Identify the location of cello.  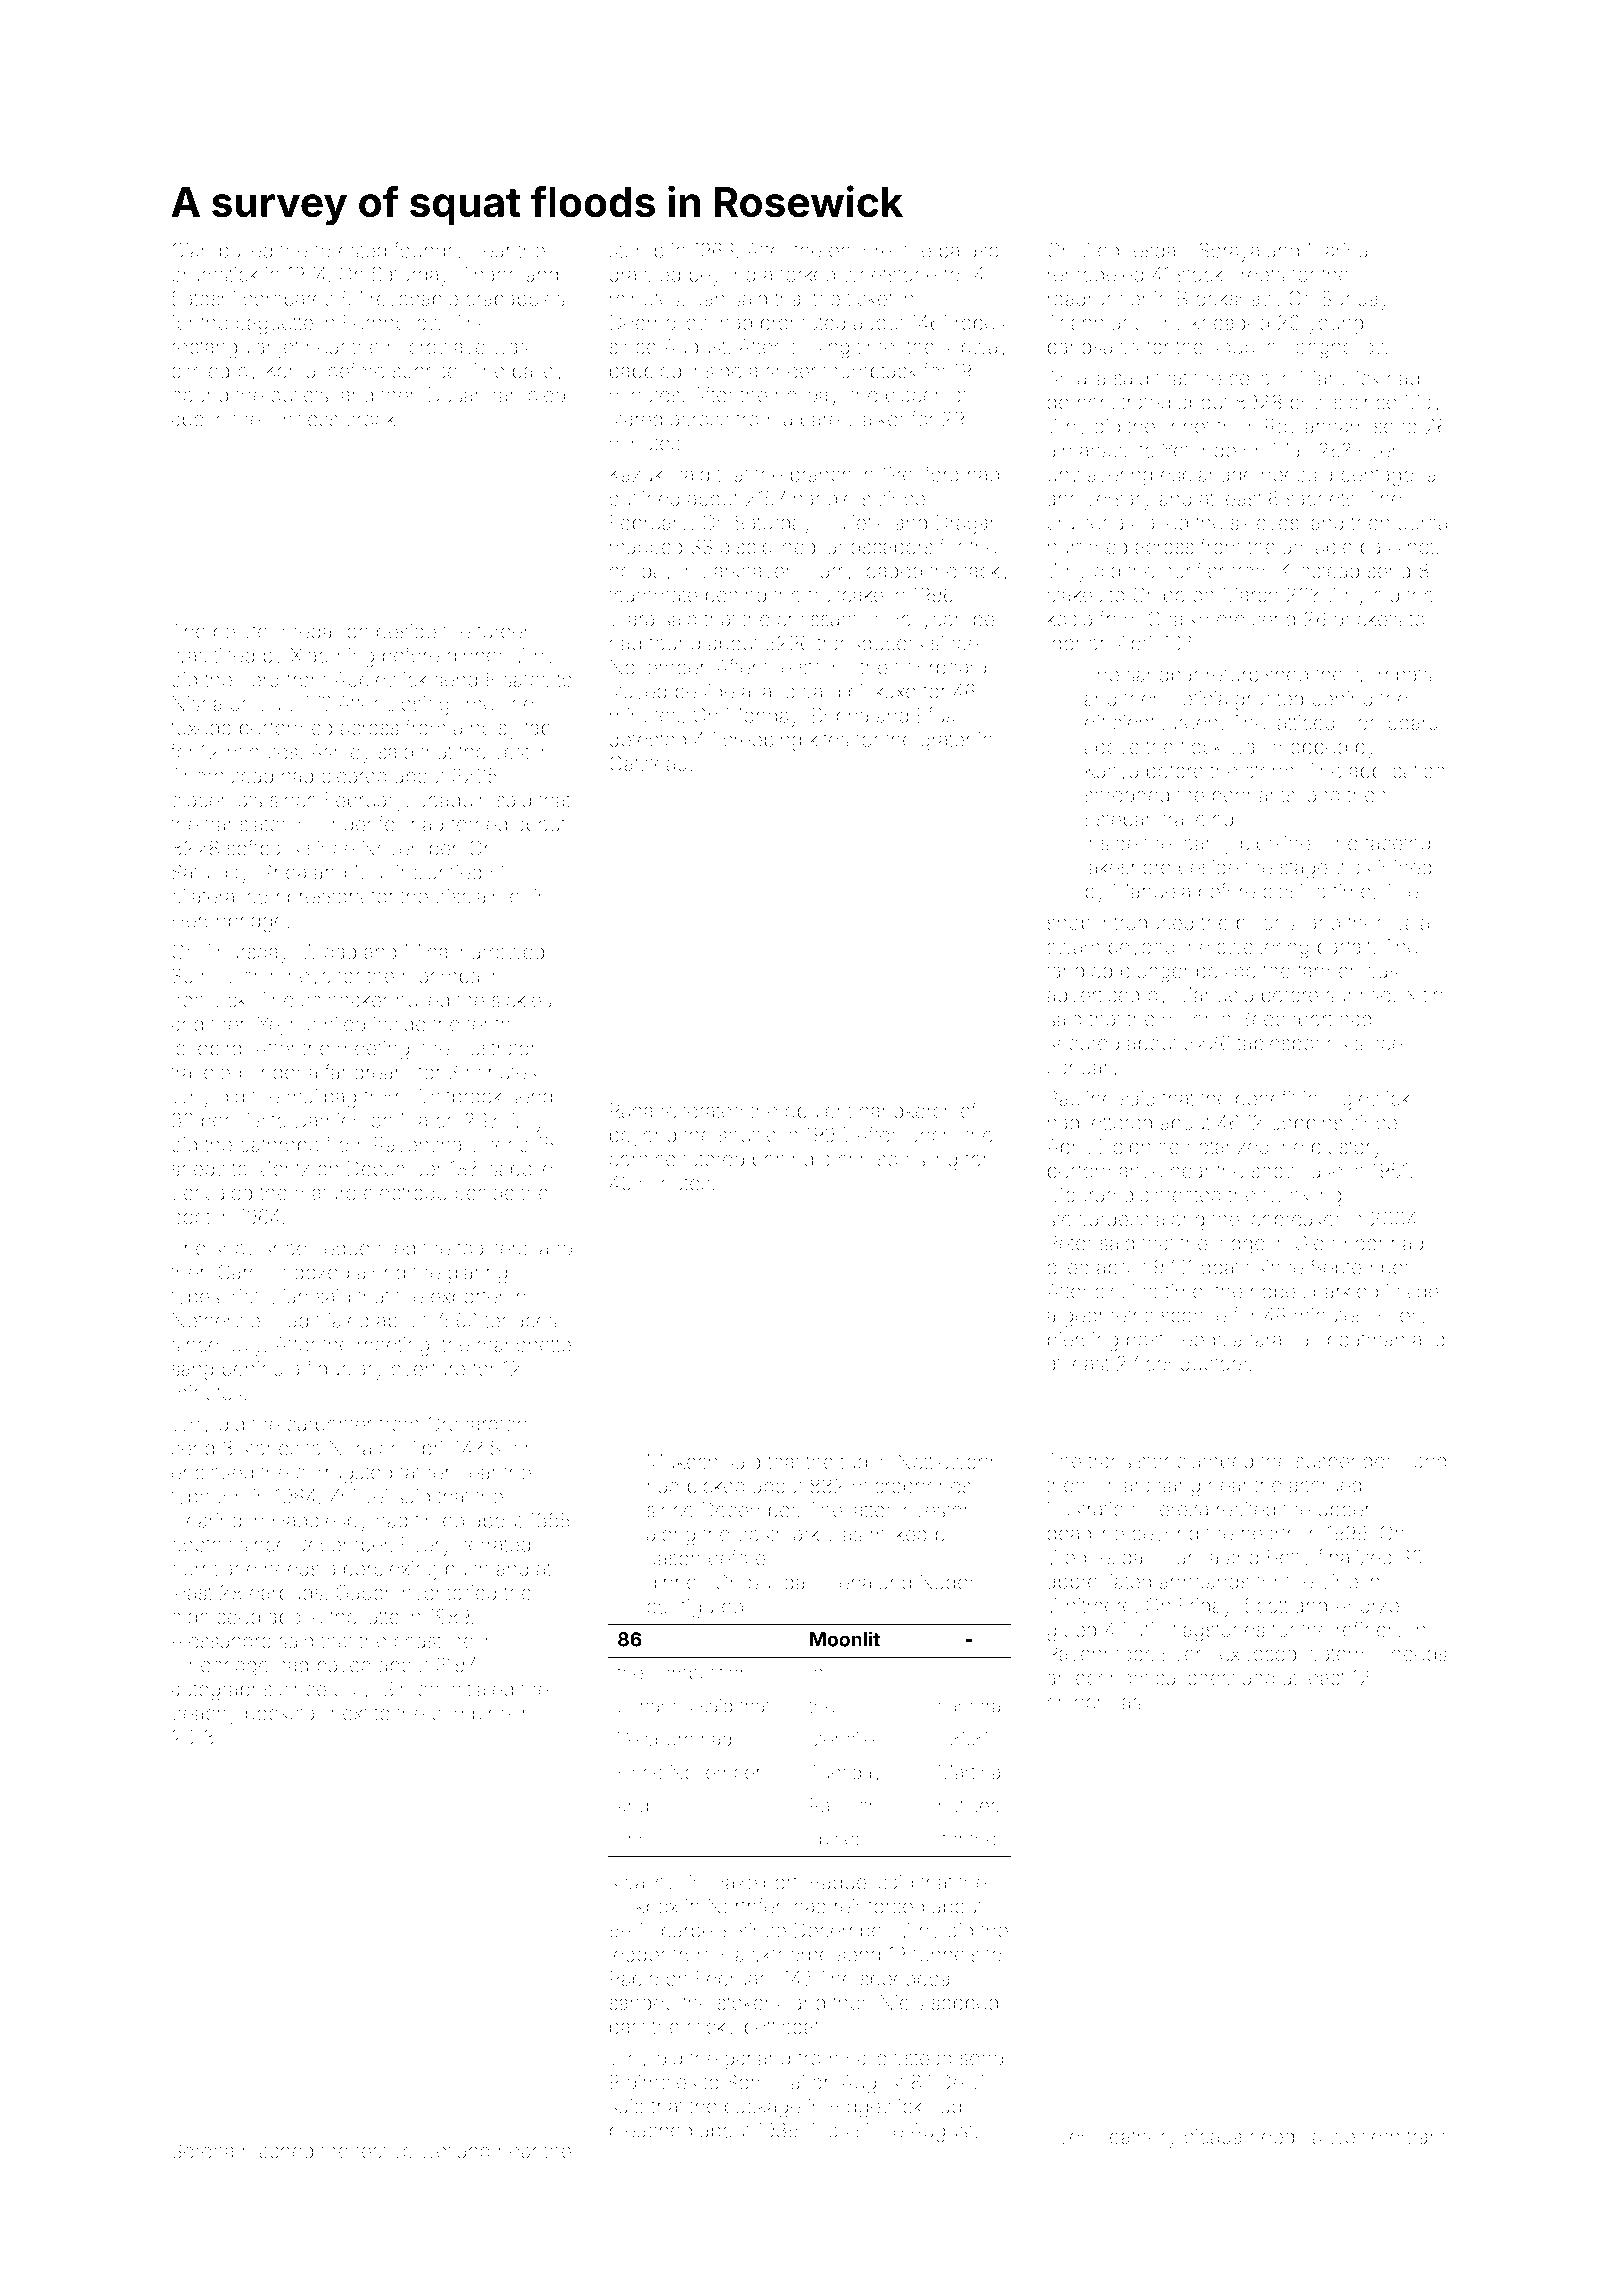
(1249, 378).
